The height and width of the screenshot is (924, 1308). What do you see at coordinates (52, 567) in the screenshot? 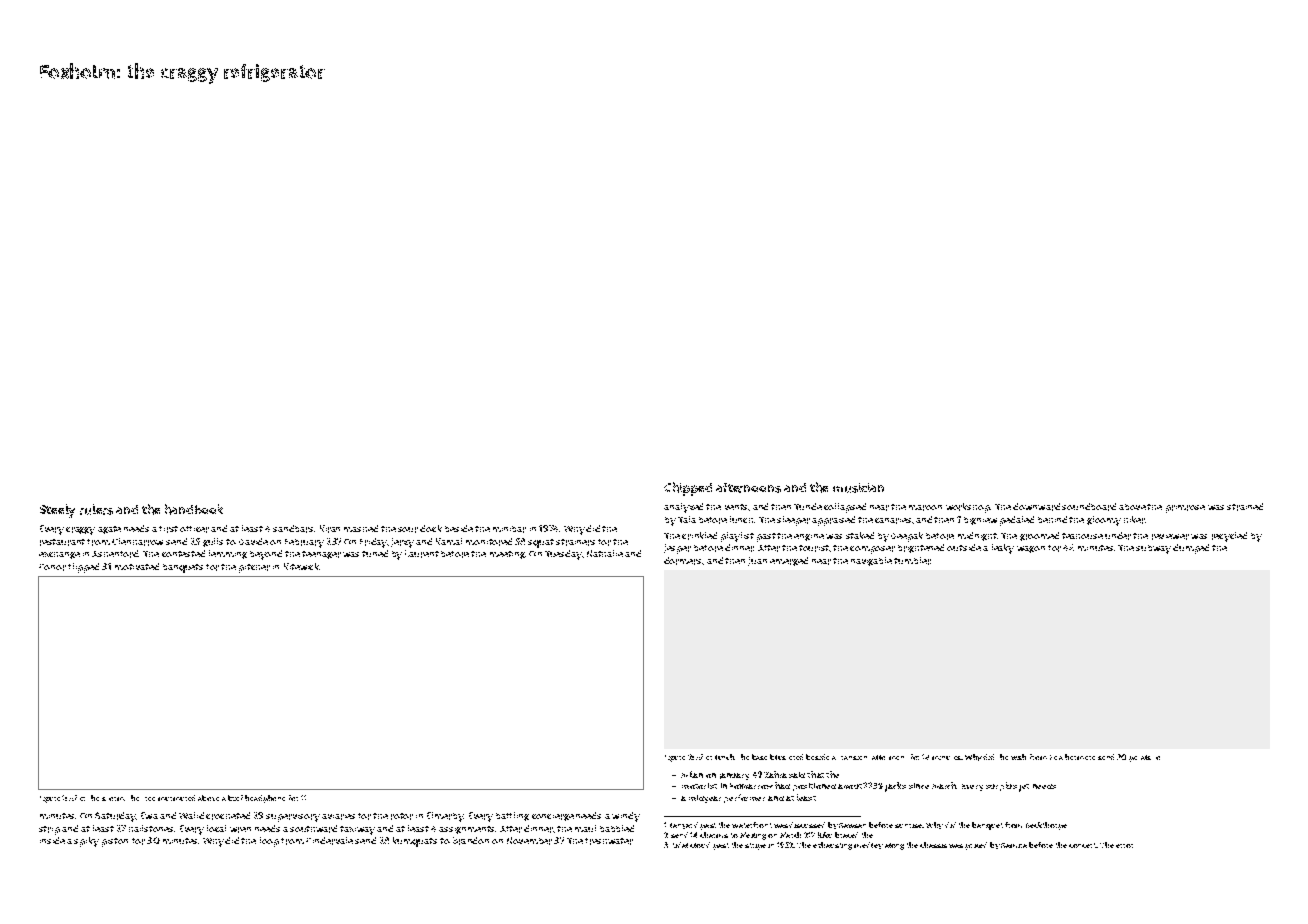
I see `Conor` at bounding box center [52, 567].
